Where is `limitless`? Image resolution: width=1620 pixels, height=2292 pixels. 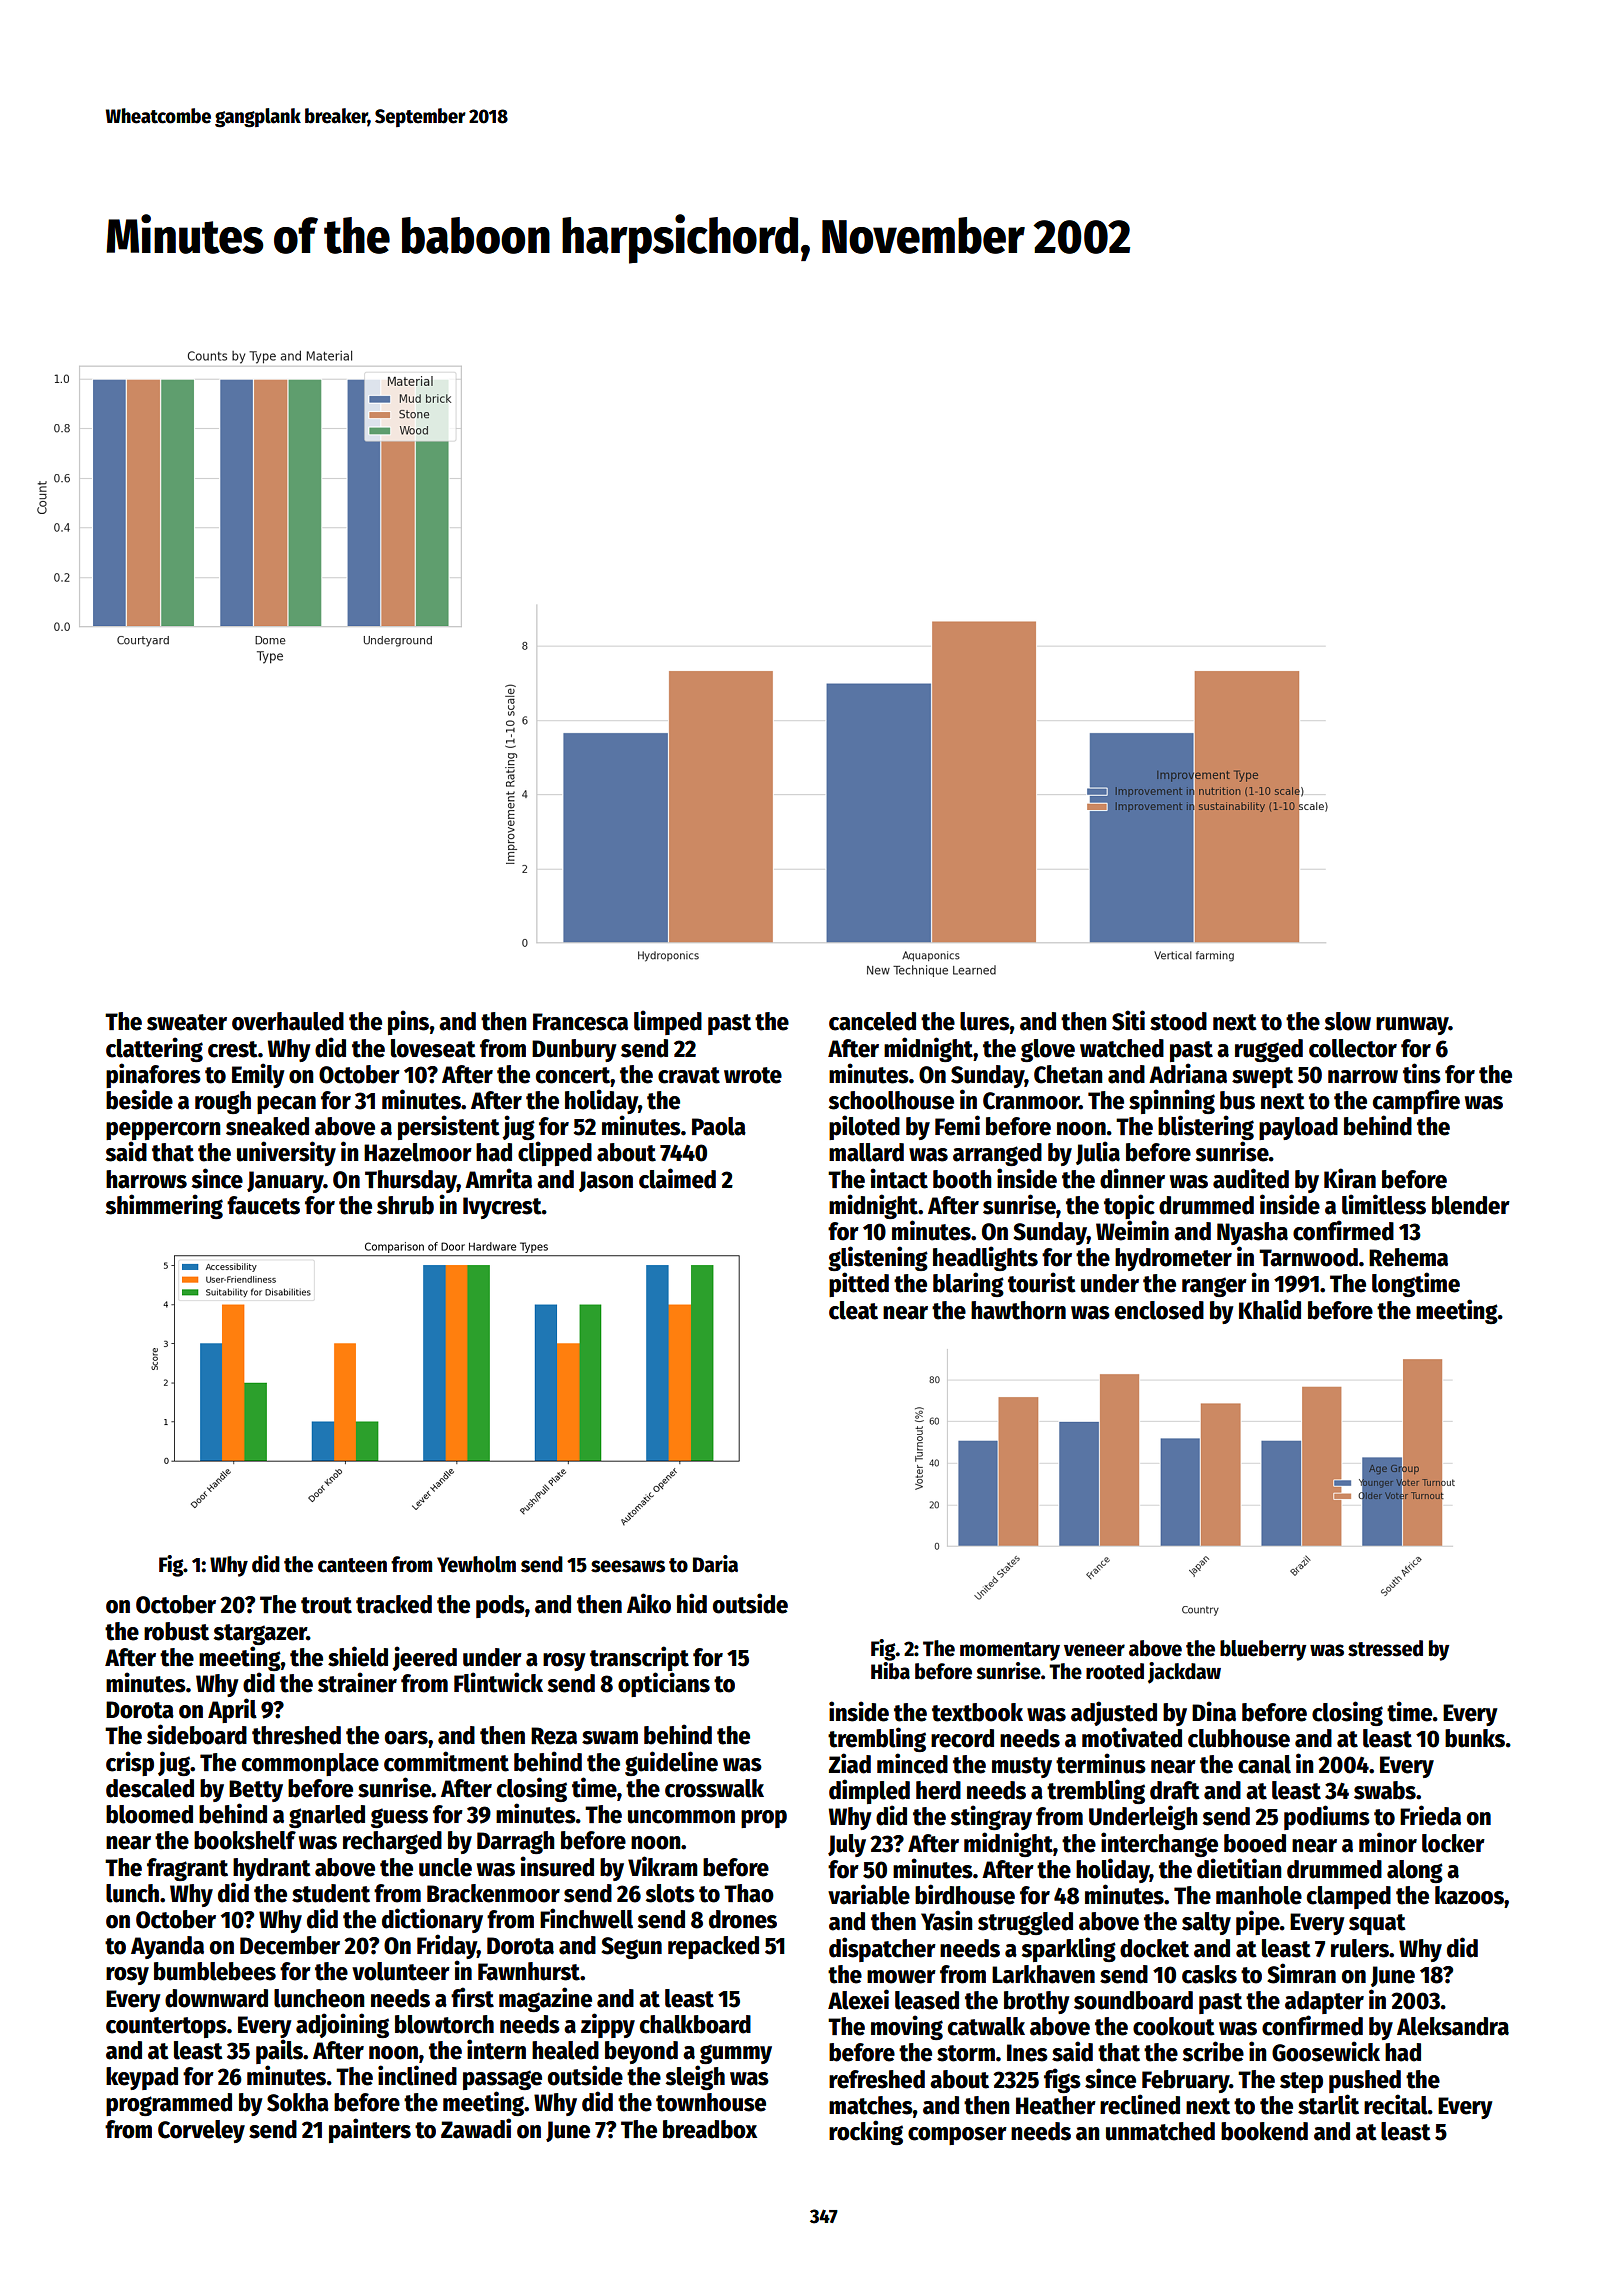
limitless is located at coordinates (1384, 1204).
